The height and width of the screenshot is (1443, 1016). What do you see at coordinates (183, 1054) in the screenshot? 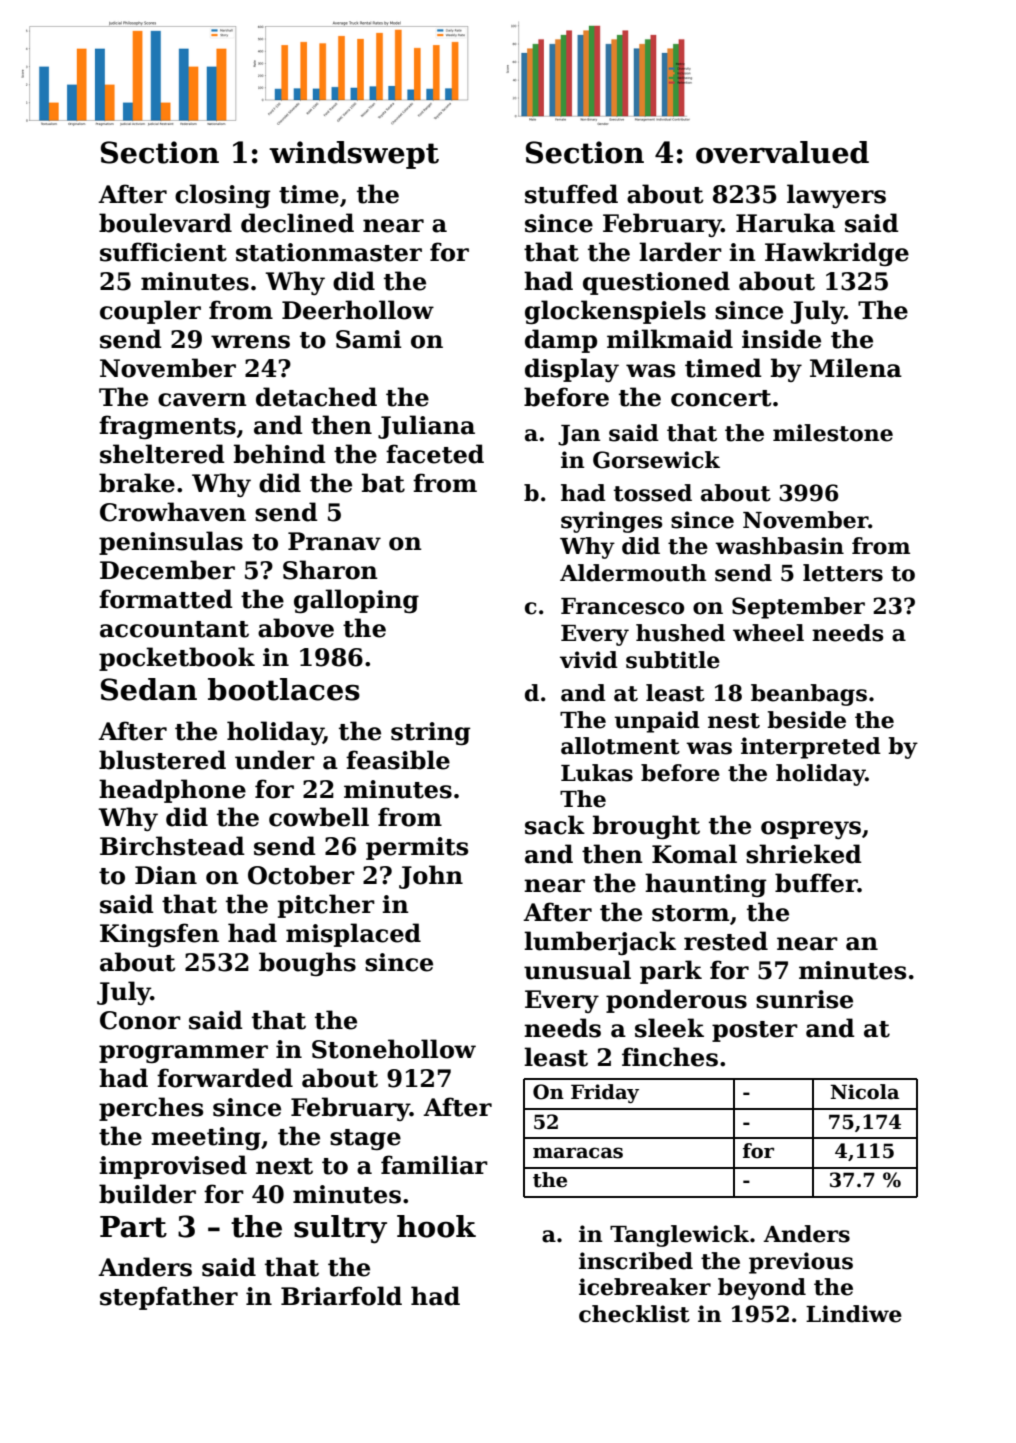
I see `programmer` at bounding box center [183, 1054].
